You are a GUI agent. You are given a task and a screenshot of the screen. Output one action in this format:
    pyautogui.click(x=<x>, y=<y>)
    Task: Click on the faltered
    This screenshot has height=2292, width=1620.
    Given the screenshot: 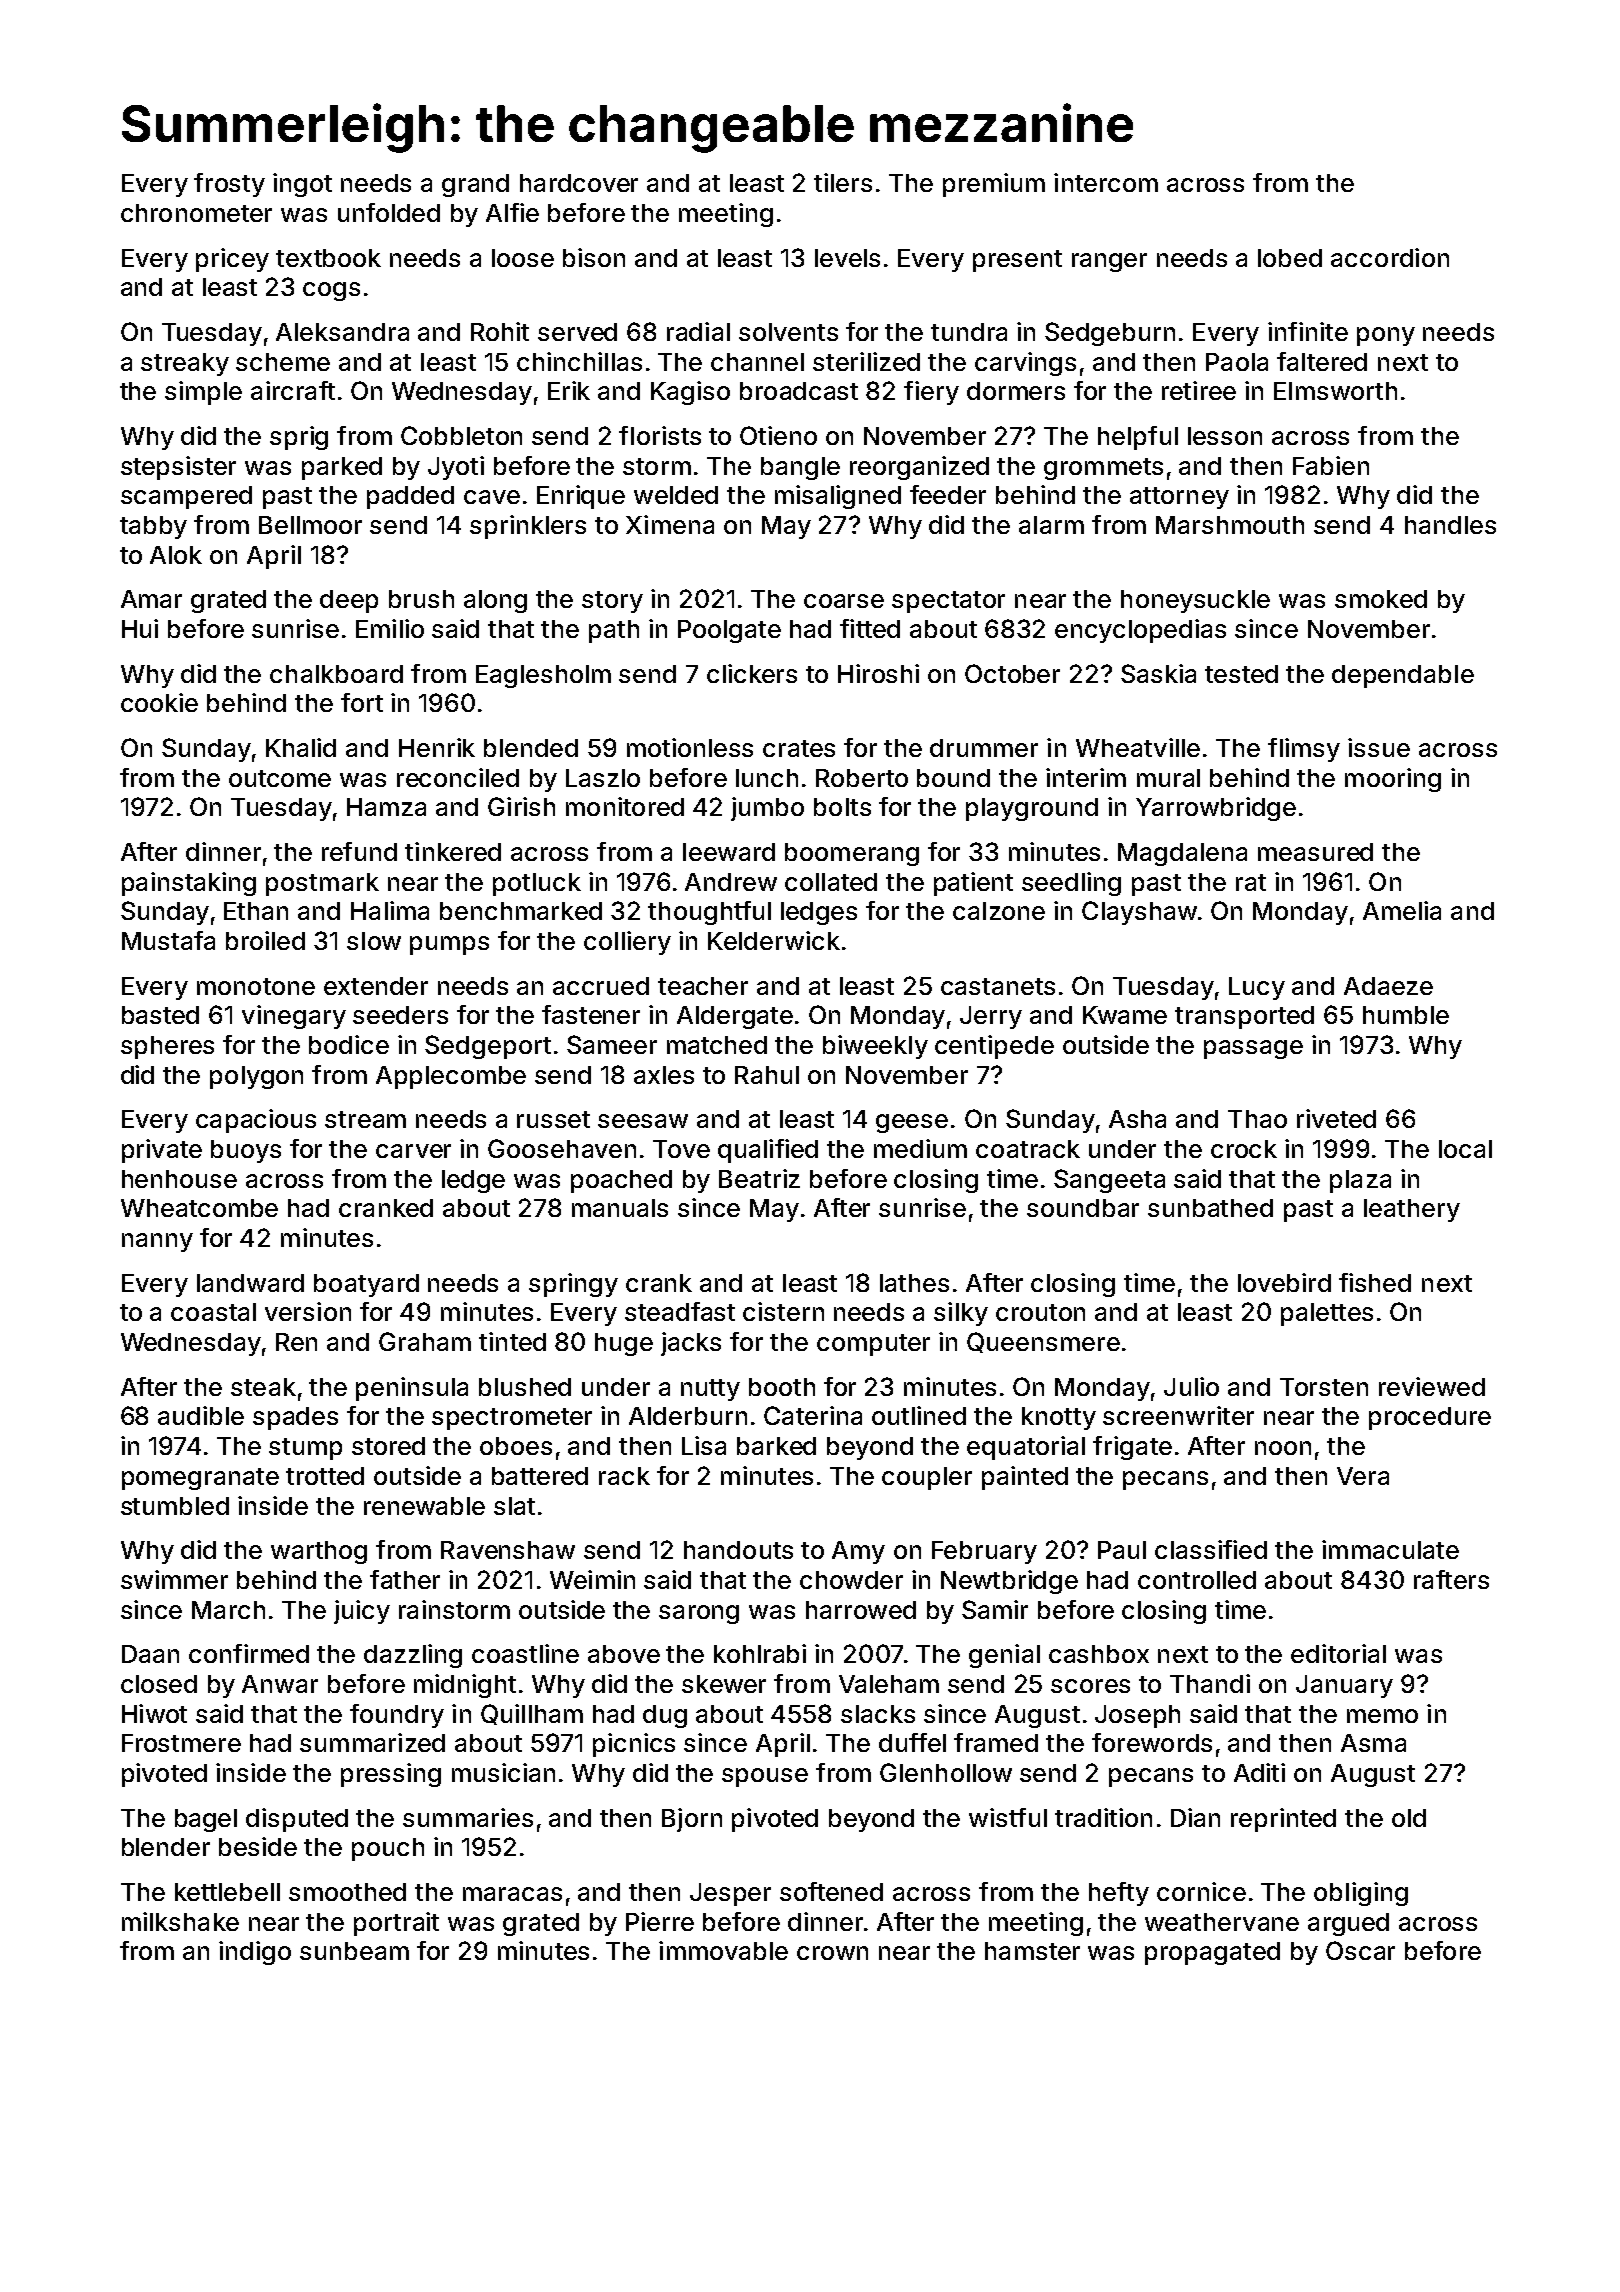 What is the action you would take?
    pyautogui.click(x=1322, y=361)
